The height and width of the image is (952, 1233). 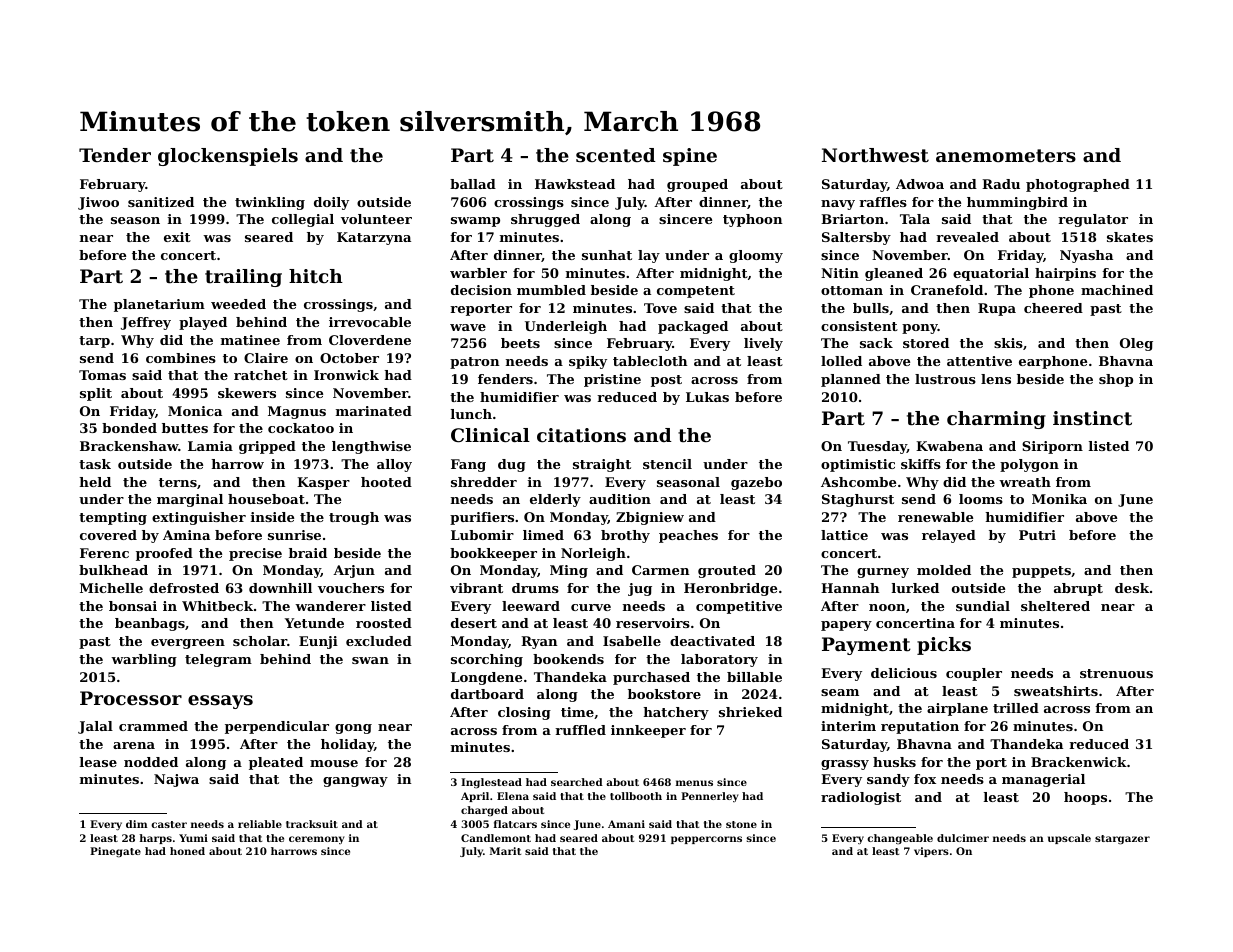 What do you see at coordinates (115, 155) in the image?
I see `Tender` at bounding box center [115, 155].
